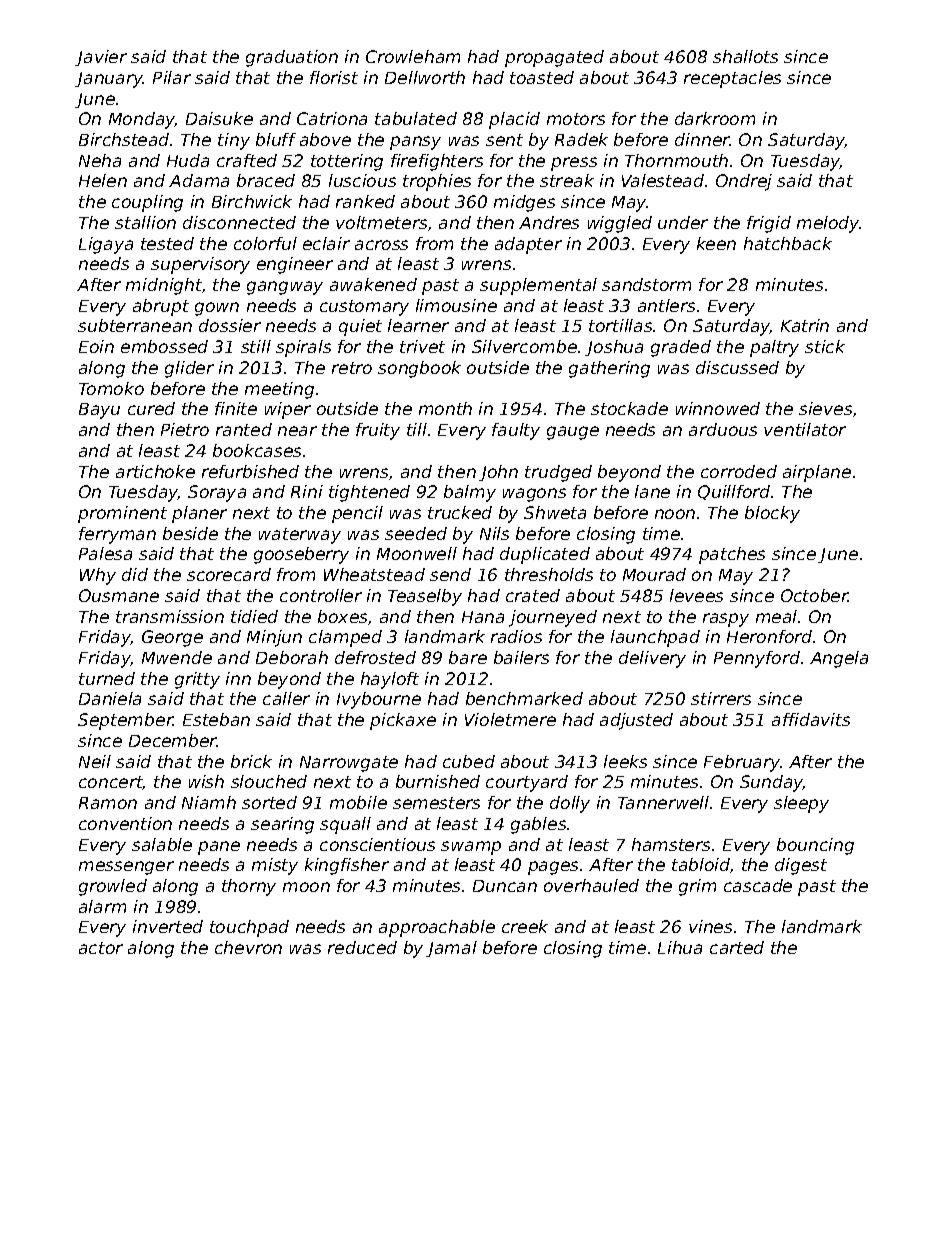 This screenshot has width=952, height=1233. What do you see at coordinates (456, 305) in the screenshot?
I see `limousine` at bounding box center [456, 305].
